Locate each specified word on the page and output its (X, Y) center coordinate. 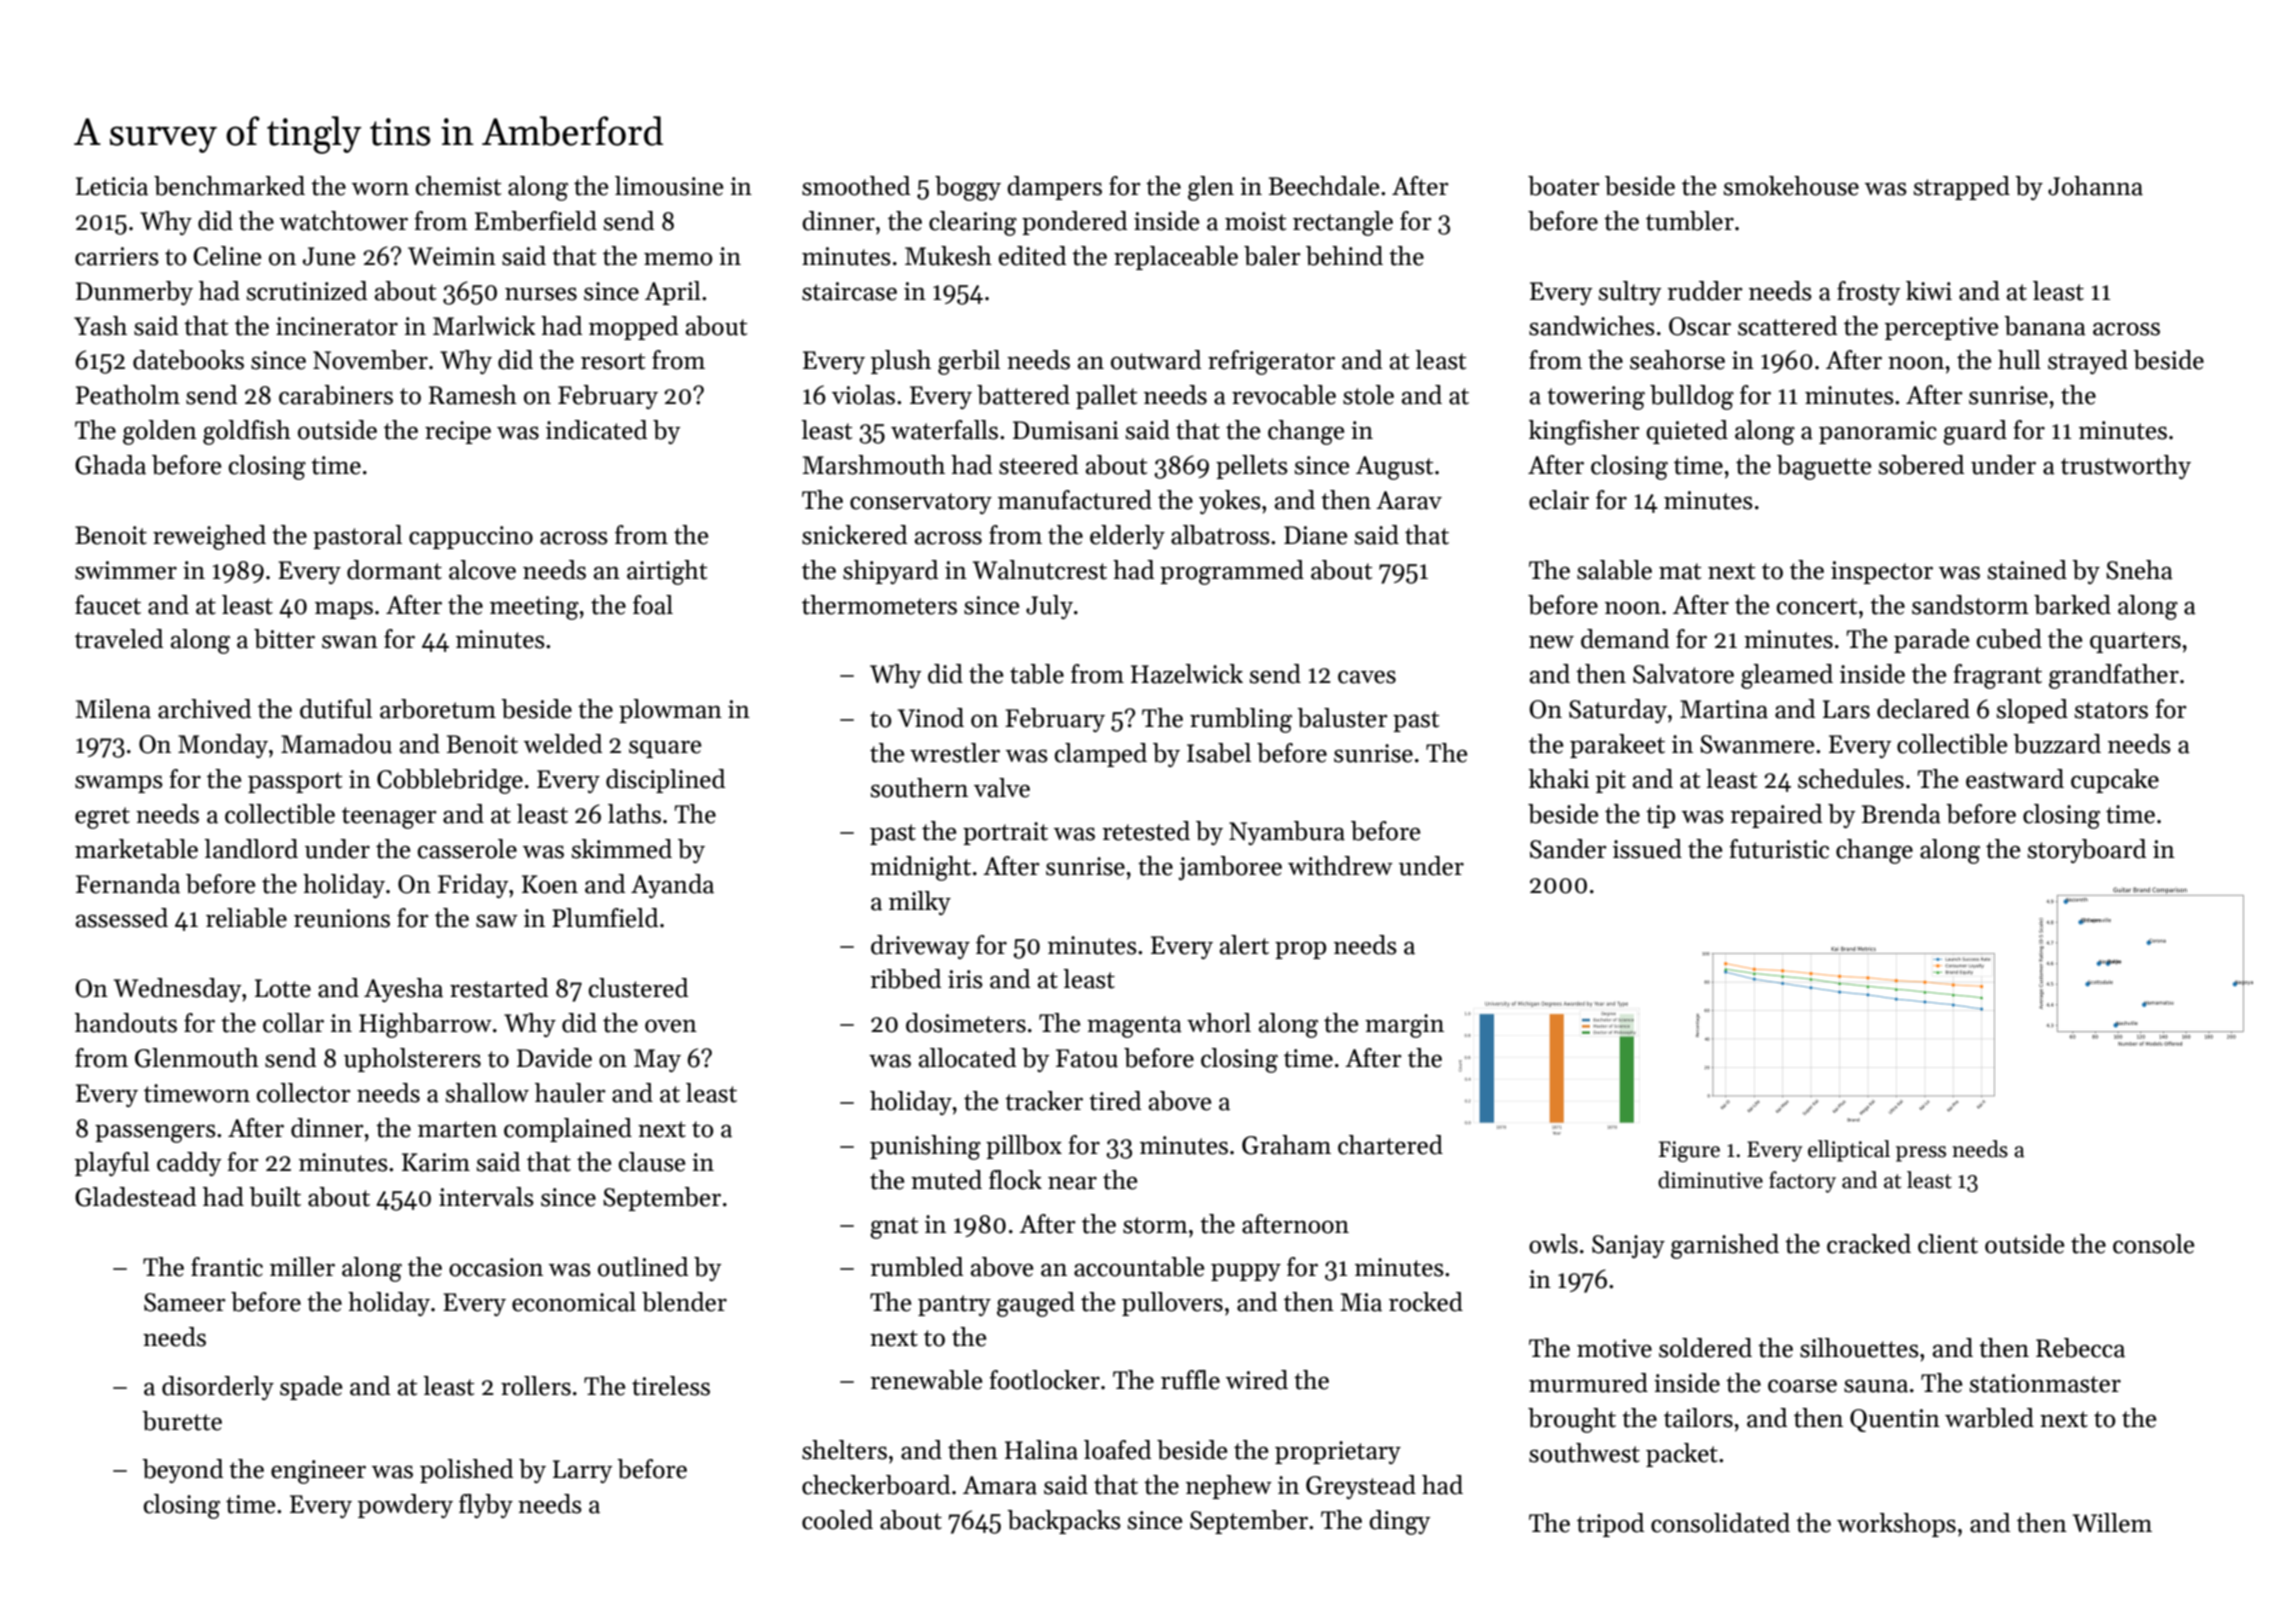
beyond (182, 1471)
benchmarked (229, 186)
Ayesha (403, 990)
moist (1255, 221)
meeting (534, 608)
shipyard (890, 572)
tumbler (1690, 221)
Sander (1568, 849)
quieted (1687, 432)
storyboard (2086, 851)
